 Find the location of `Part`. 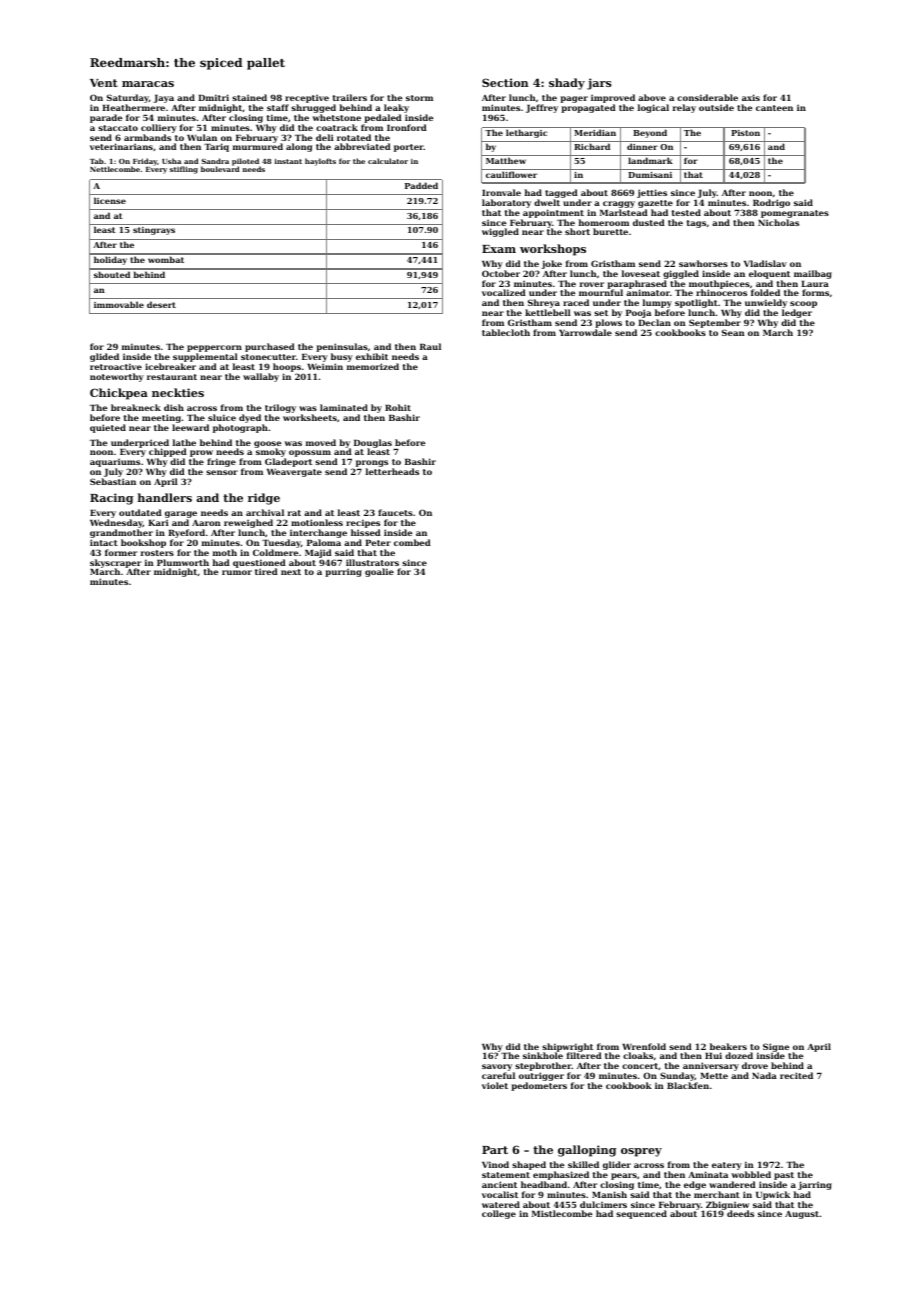

Part is located at coordinates (495, 1150).
